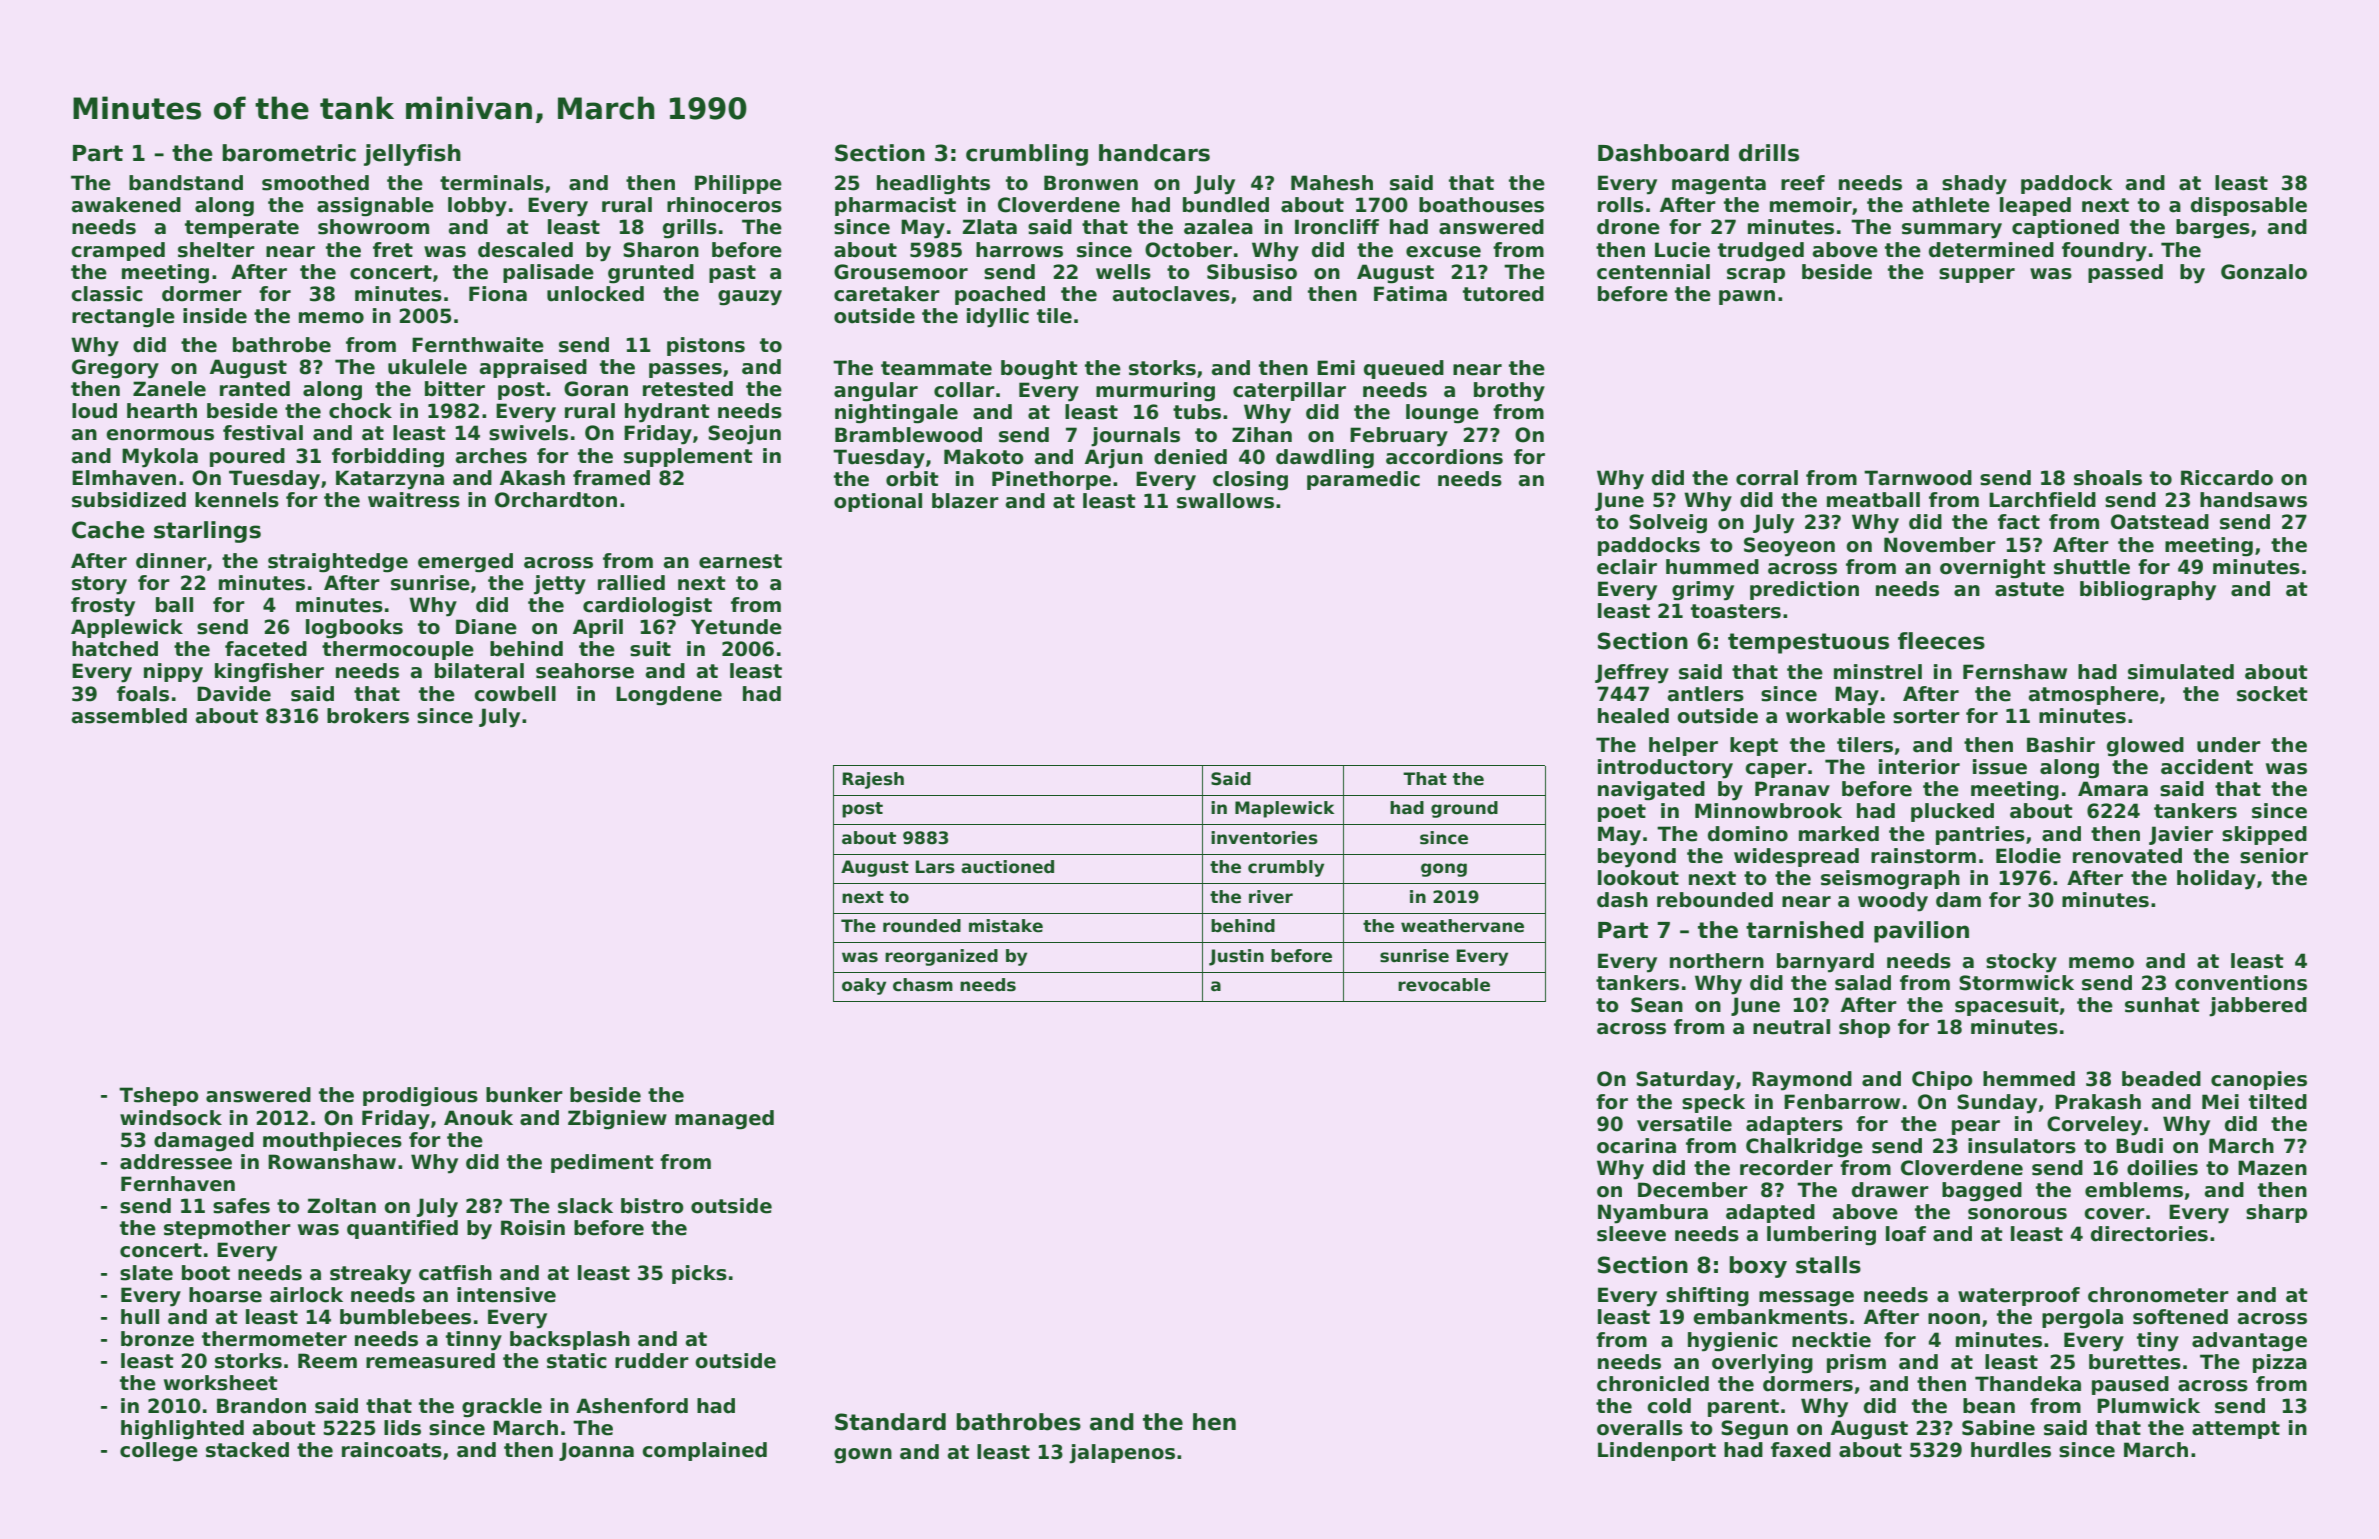  Describe the element at coordinates (1225, 501) in the image. I see `swallows` at that location.
